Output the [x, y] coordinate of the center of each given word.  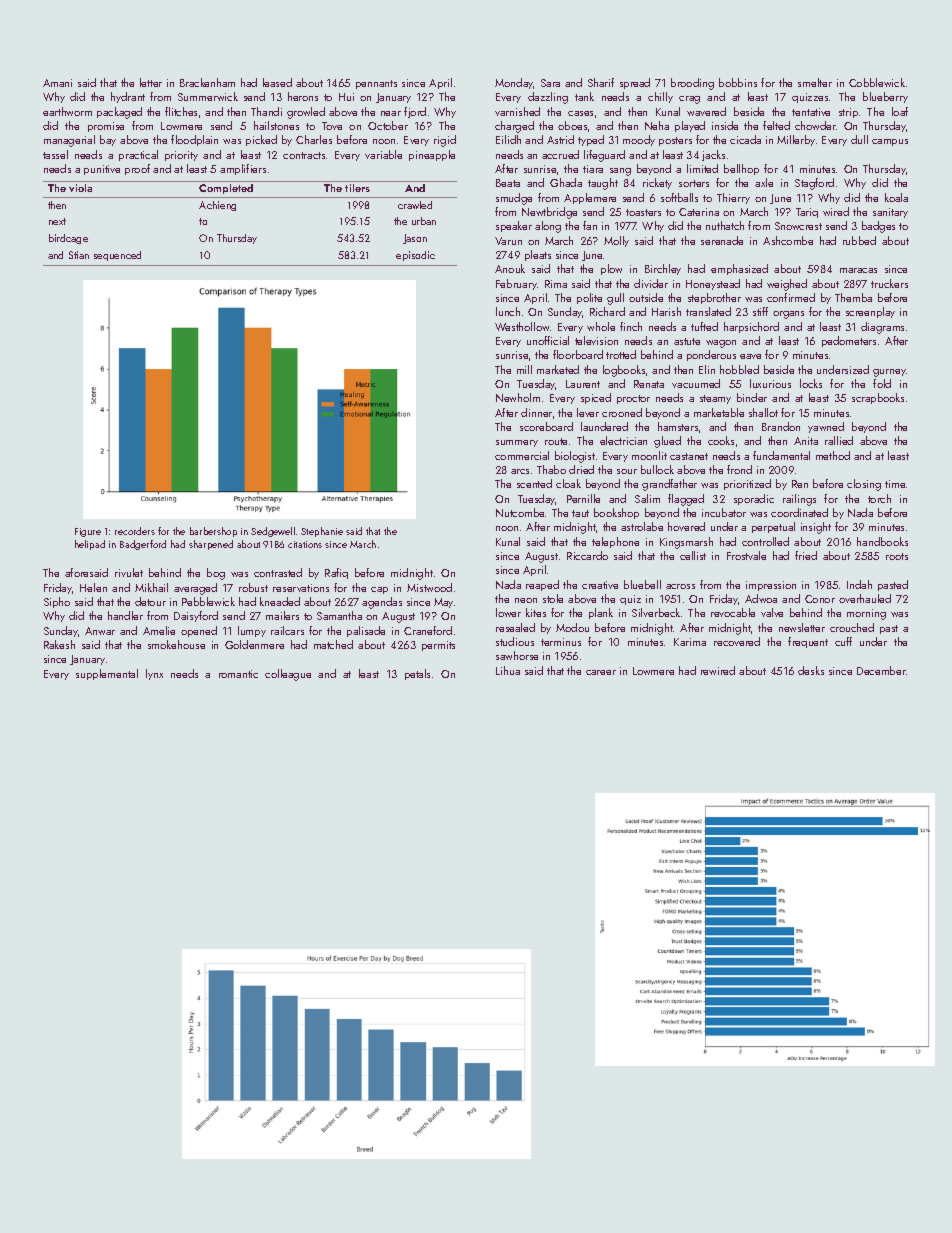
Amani [57, 83]
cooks [721, 440]
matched [333, 644]
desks [811, 670]
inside [725, 125]
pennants [376, 84]
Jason [415, 239]
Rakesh [59, 644]
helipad [90, 545]
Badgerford [143, 545]
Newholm [518, 397]
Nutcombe [521, 512]
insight [816, 528]
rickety [657, 183]
